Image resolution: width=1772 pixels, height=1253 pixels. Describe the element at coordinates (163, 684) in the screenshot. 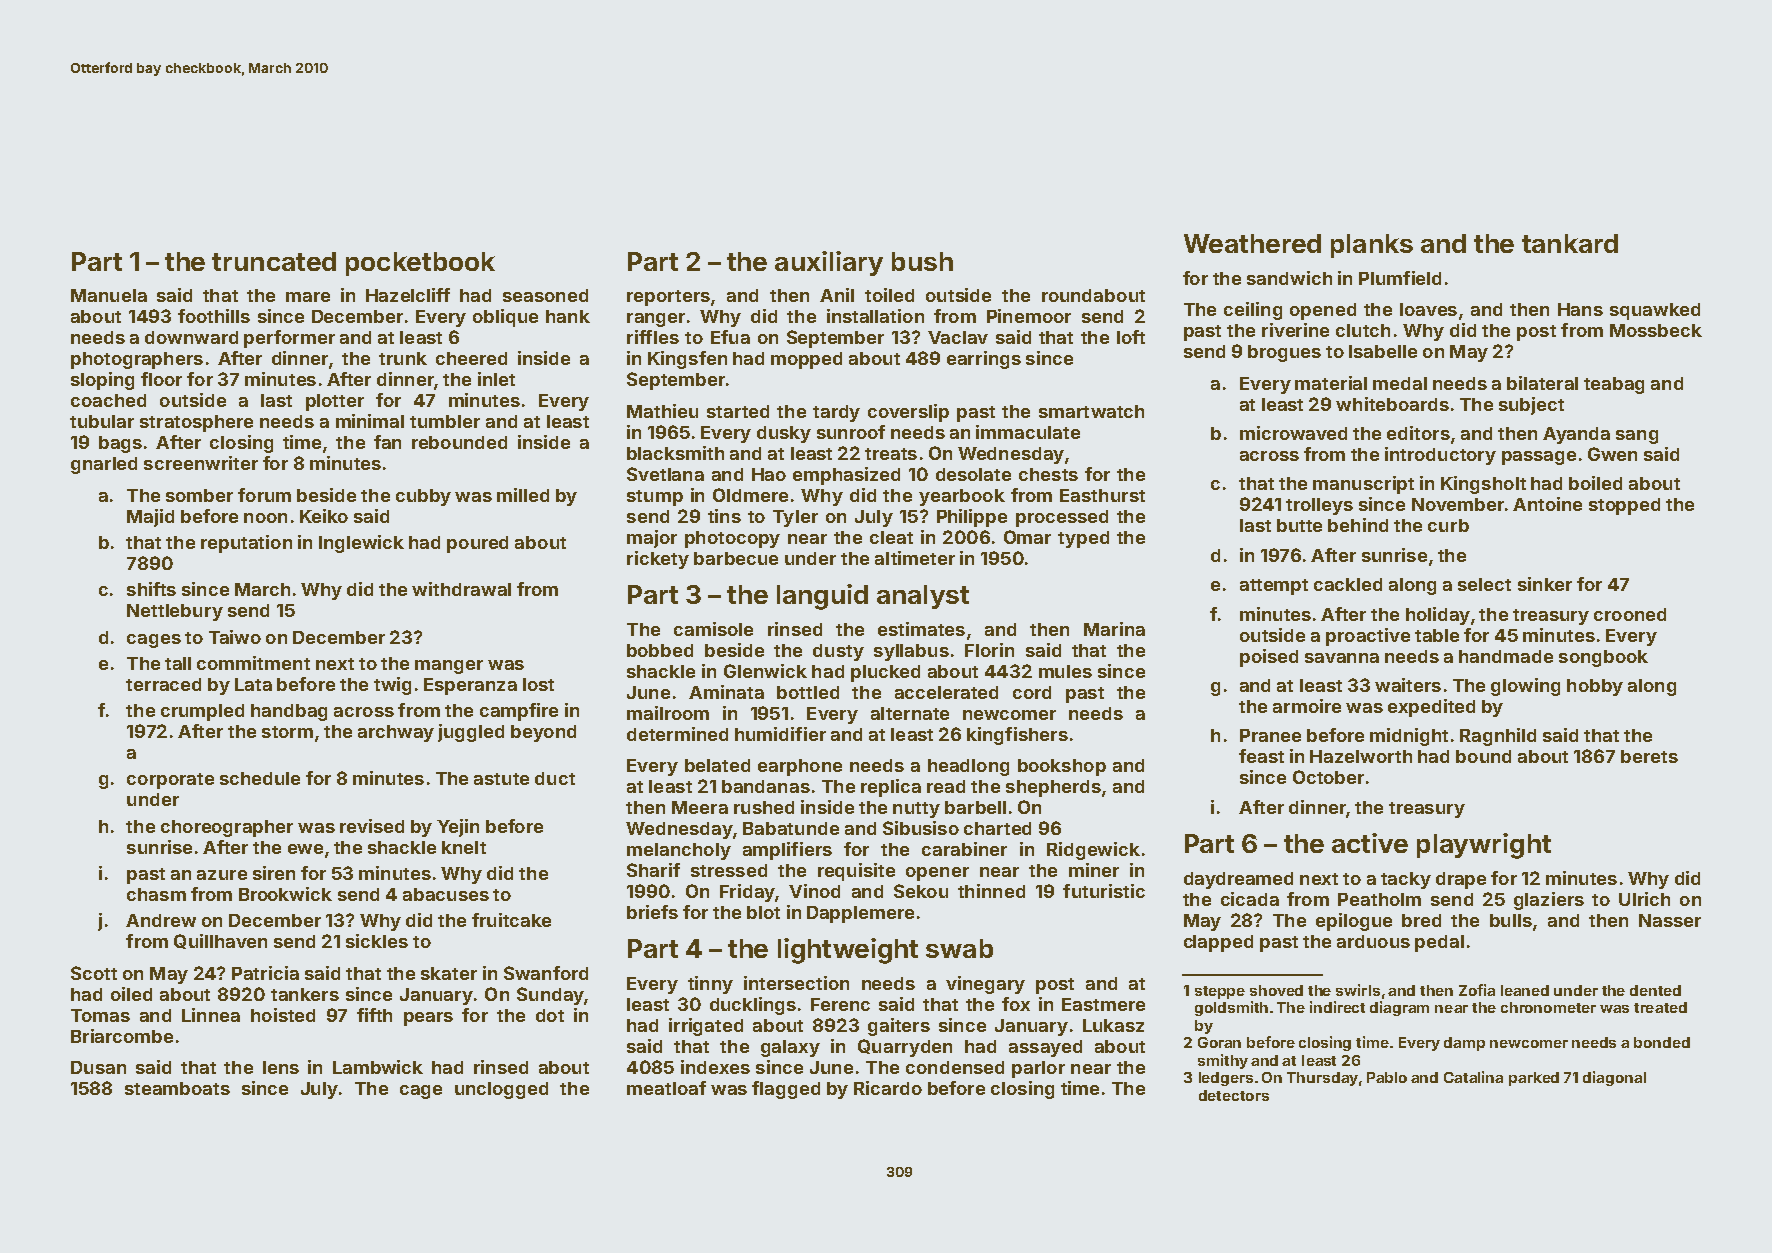

I see `terraced` at that location.
